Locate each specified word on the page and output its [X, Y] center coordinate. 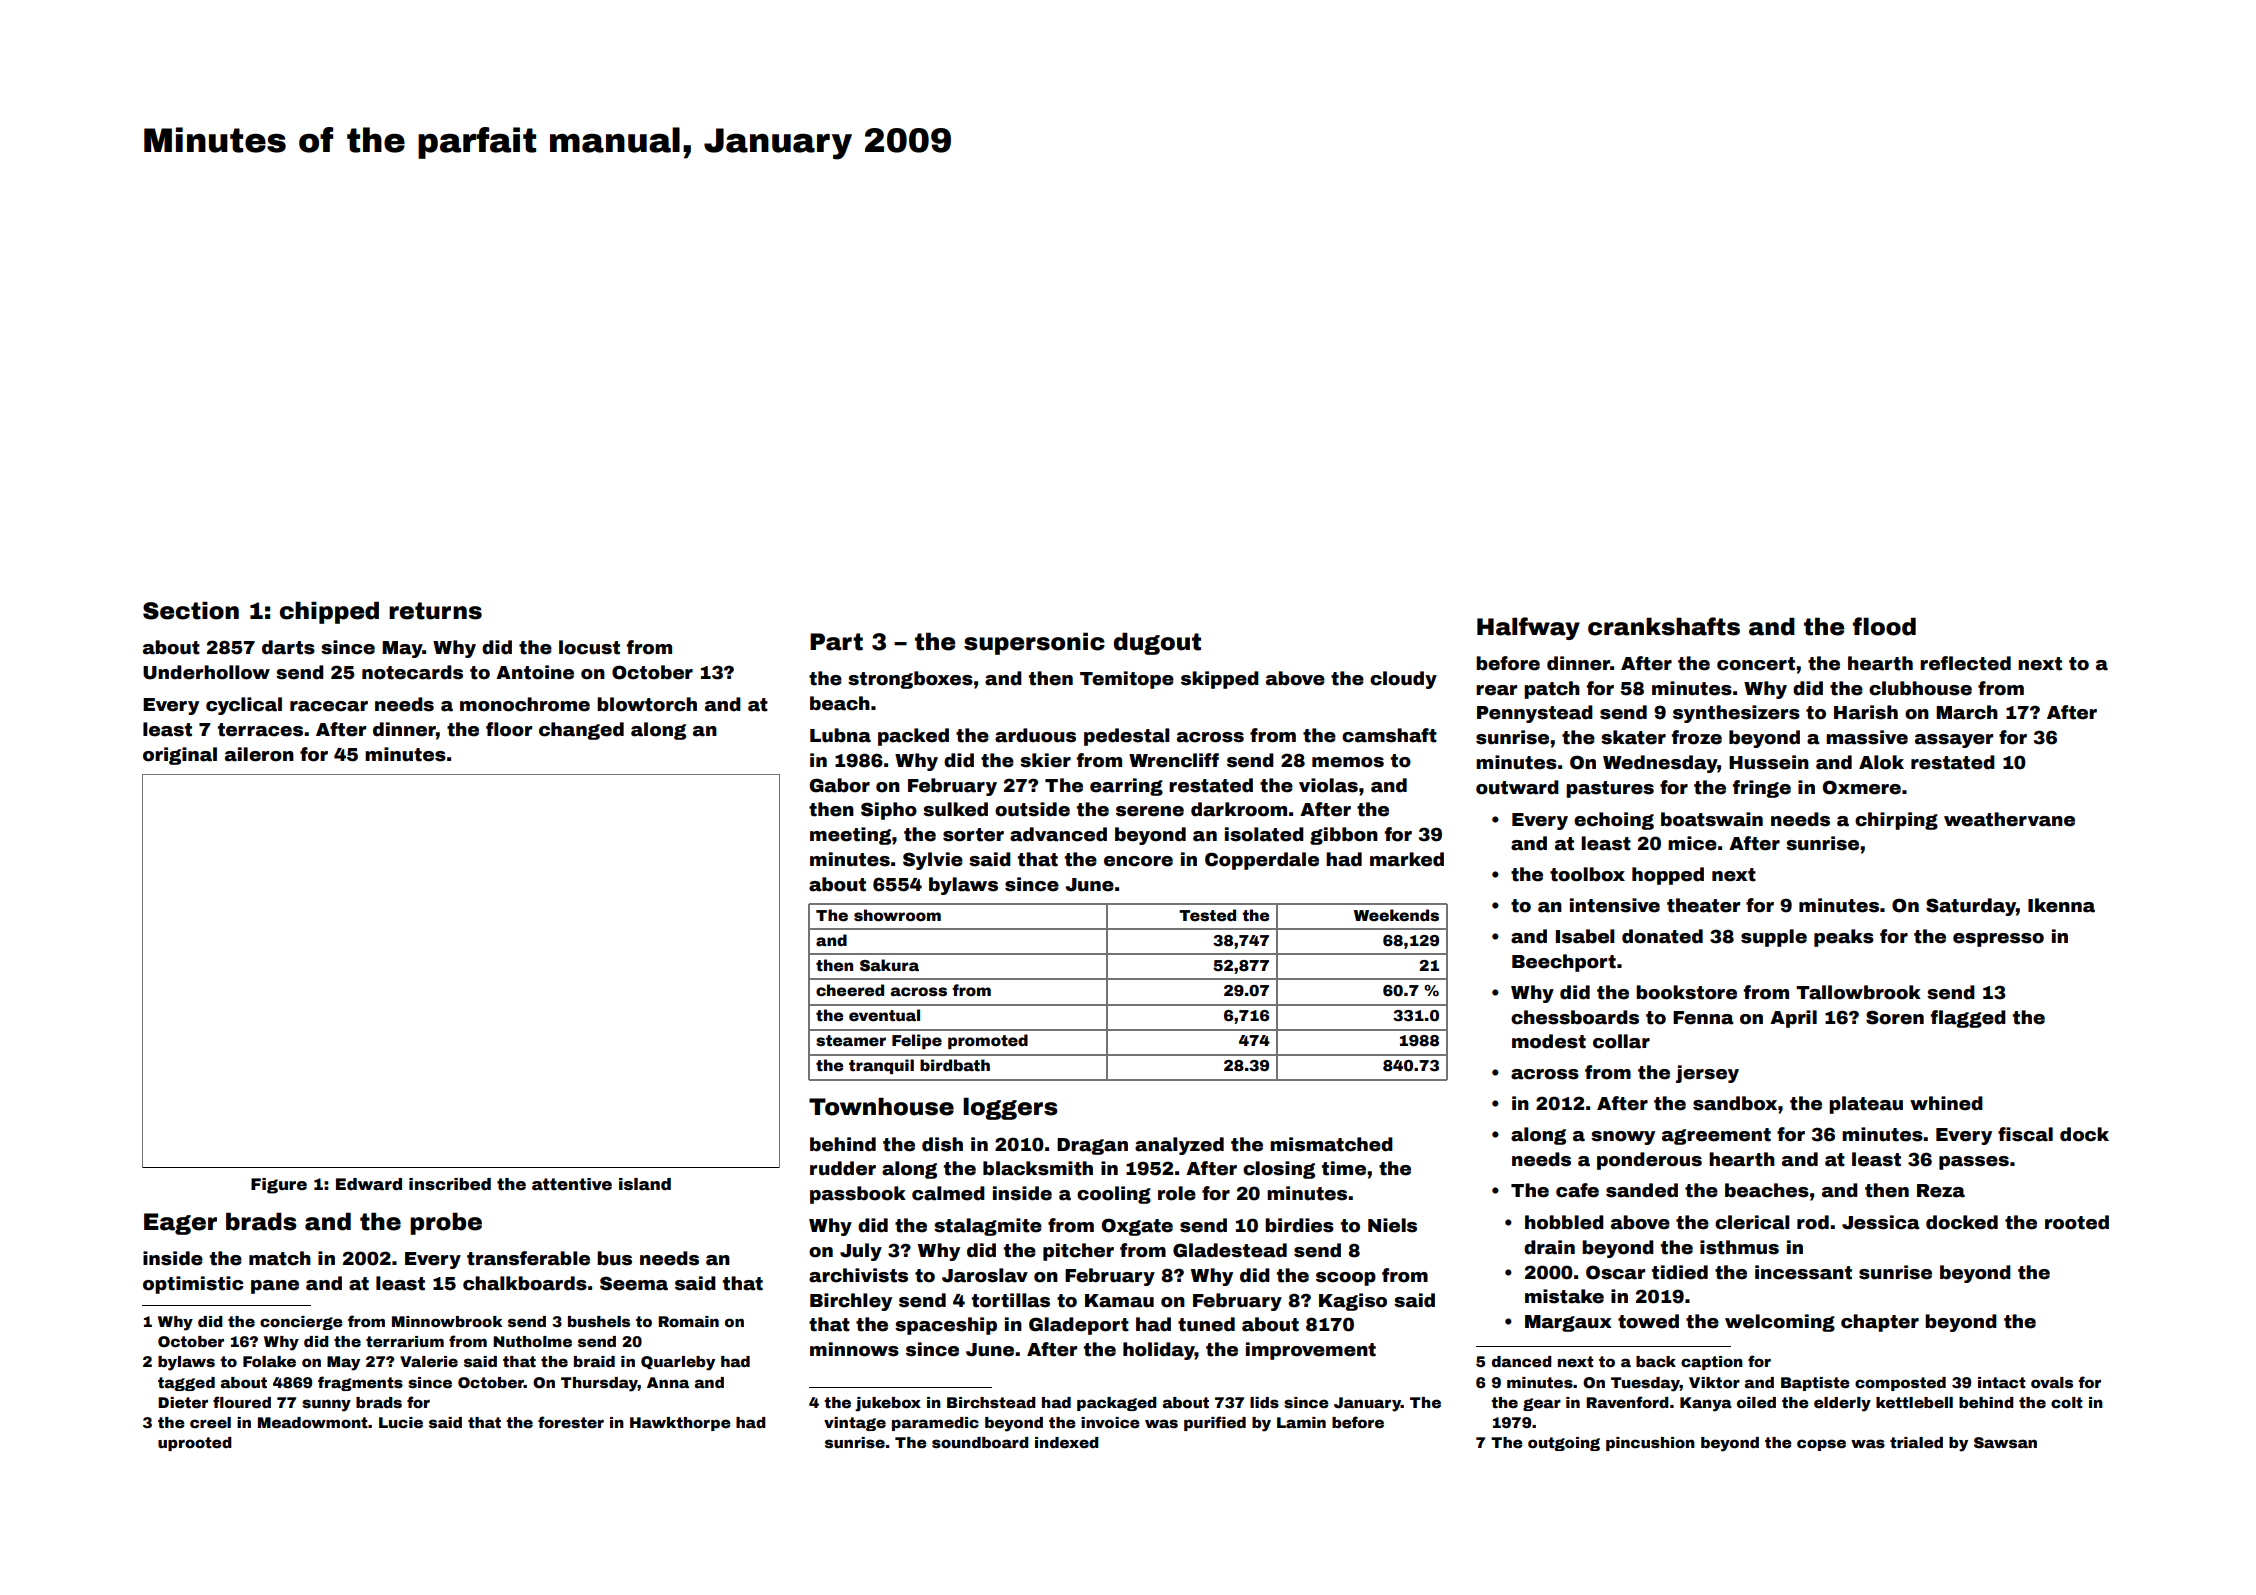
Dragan [1092, 1146]
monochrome [525, 704]
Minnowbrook [447, 1321]
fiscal [2025, 1134]
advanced [1058, 834]
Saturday [1971, 907]
